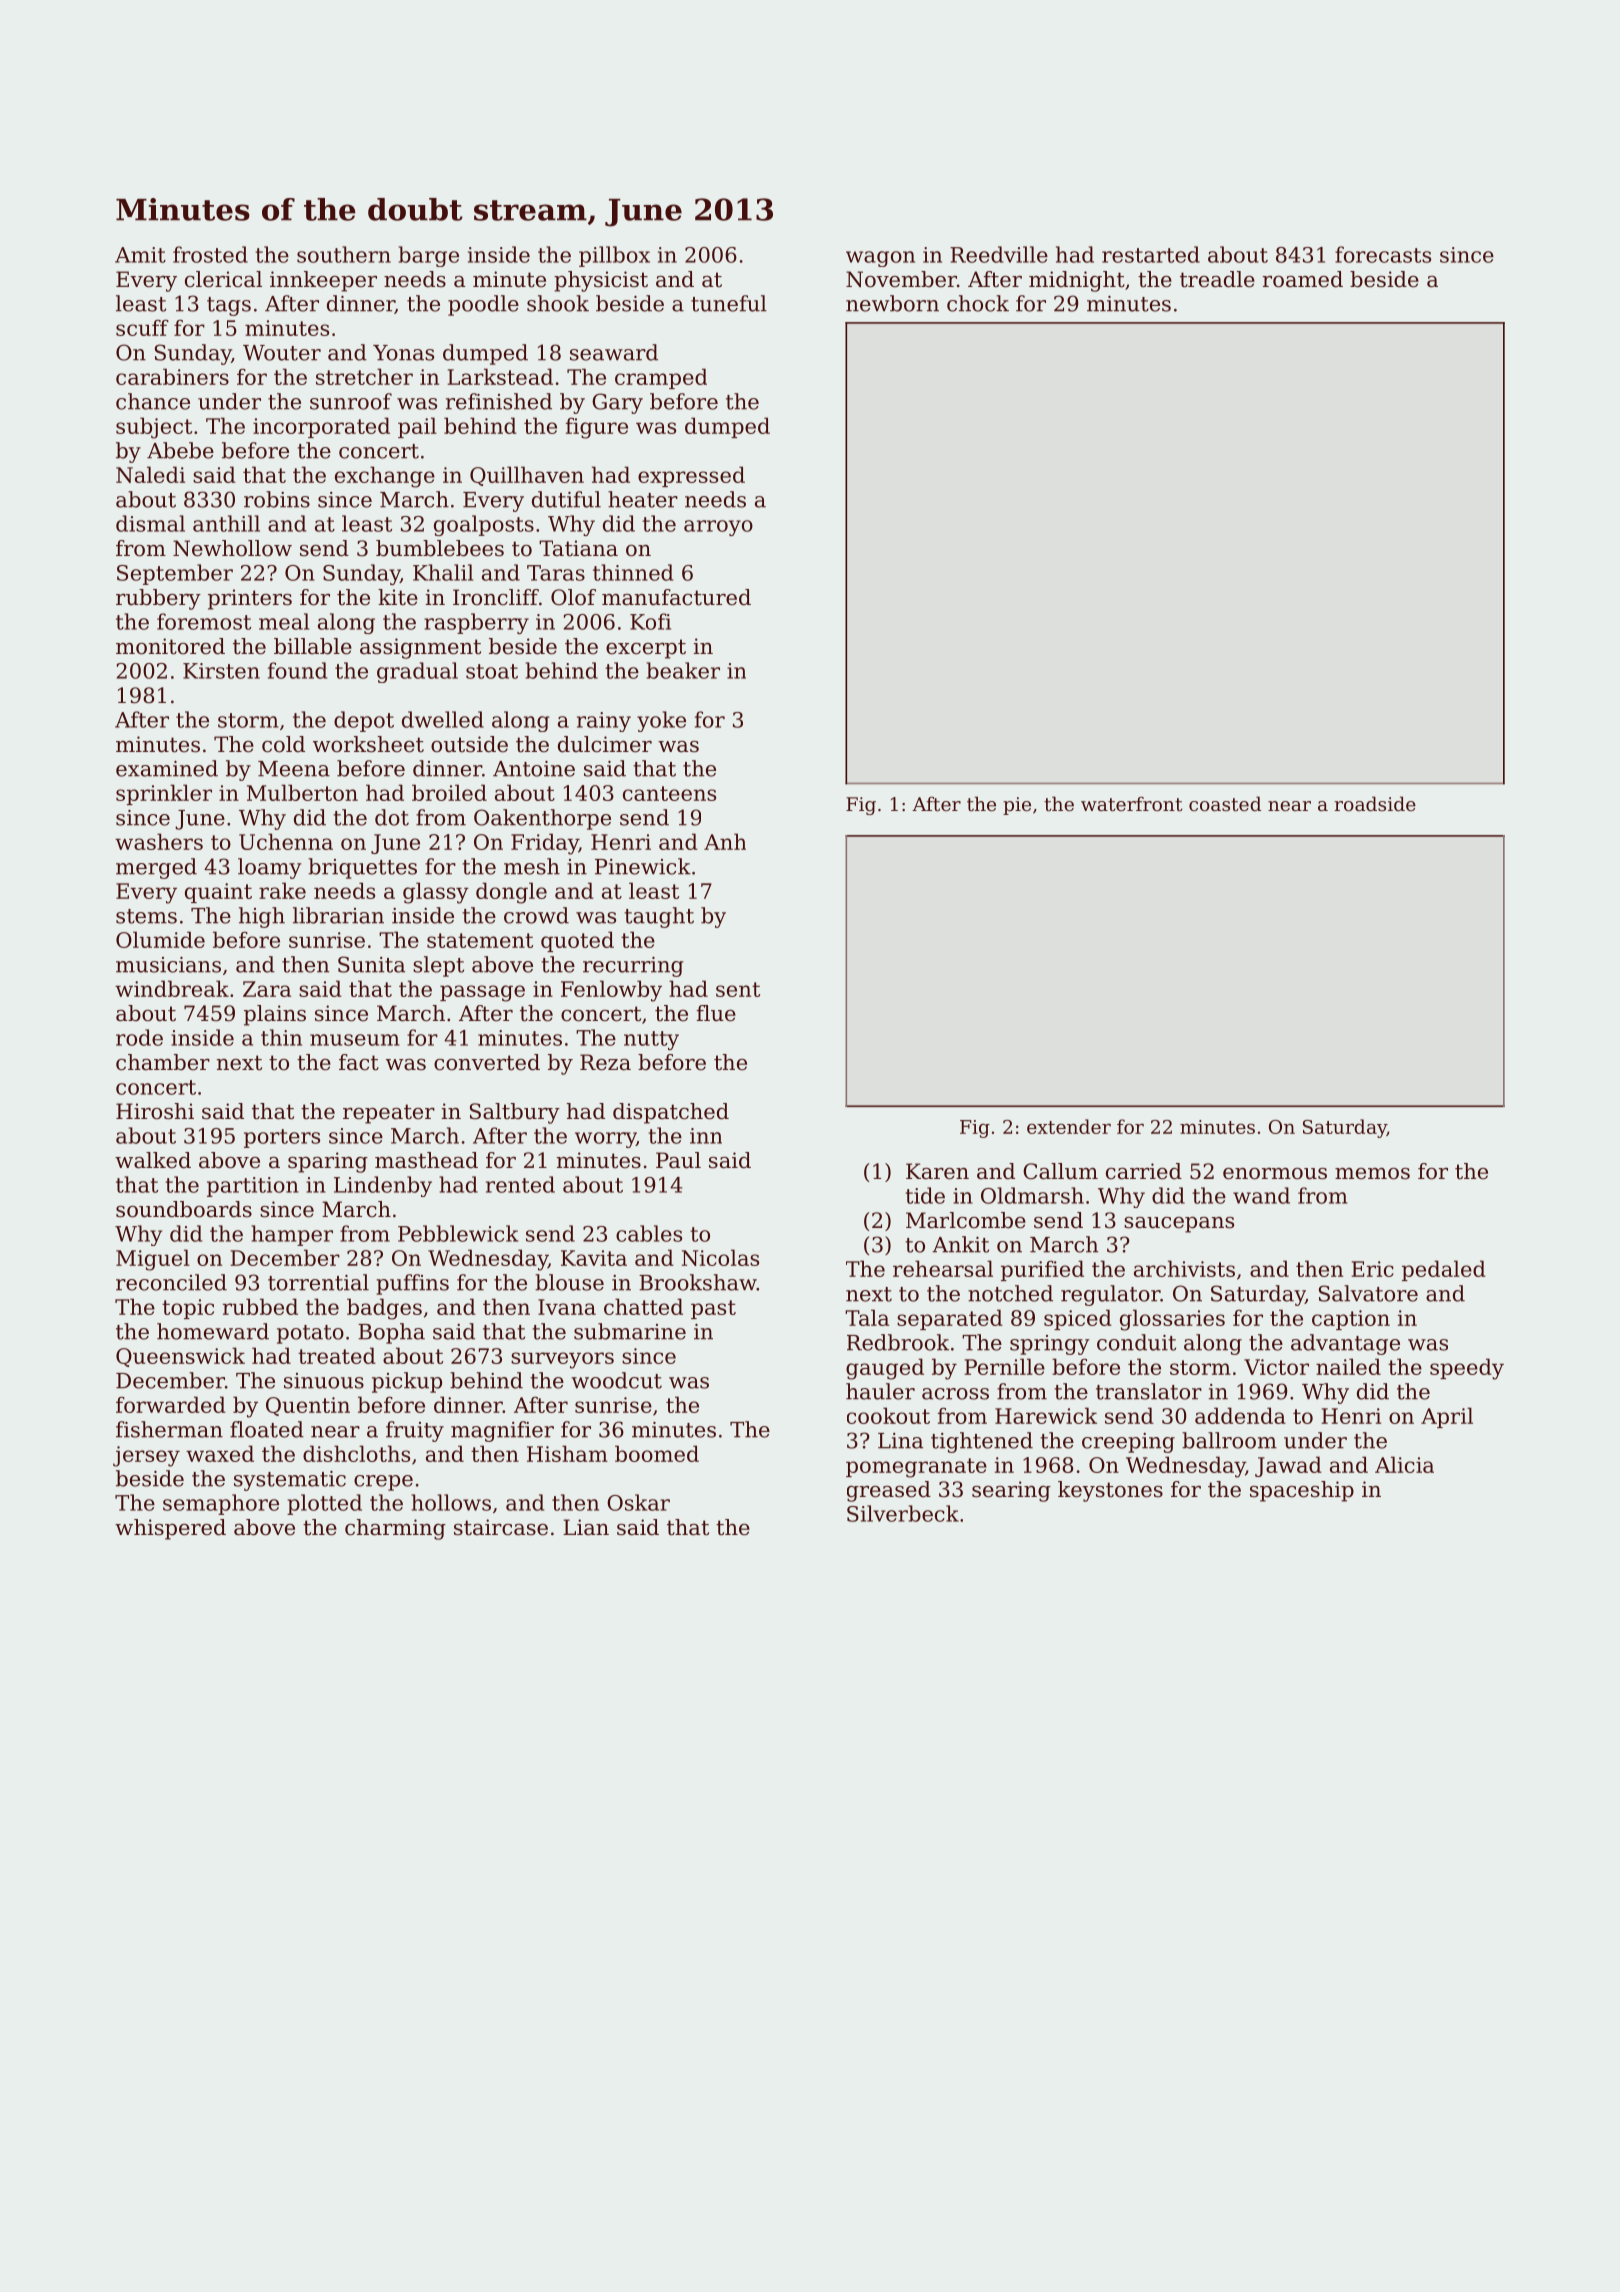  I want to click on charming, so click(395, 1529).
